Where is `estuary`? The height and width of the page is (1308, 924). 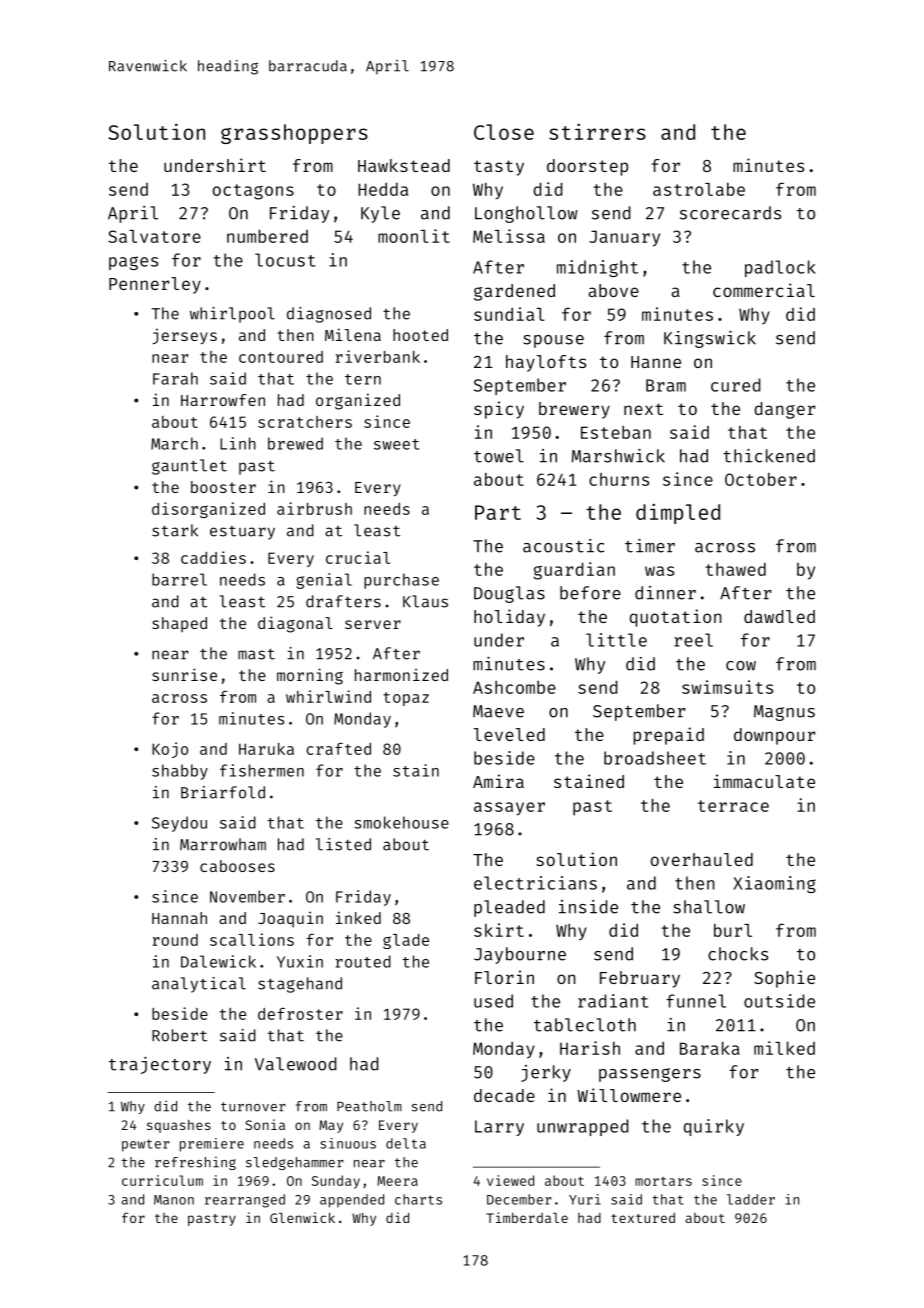
estuary is located at coordinates (242, 533).
